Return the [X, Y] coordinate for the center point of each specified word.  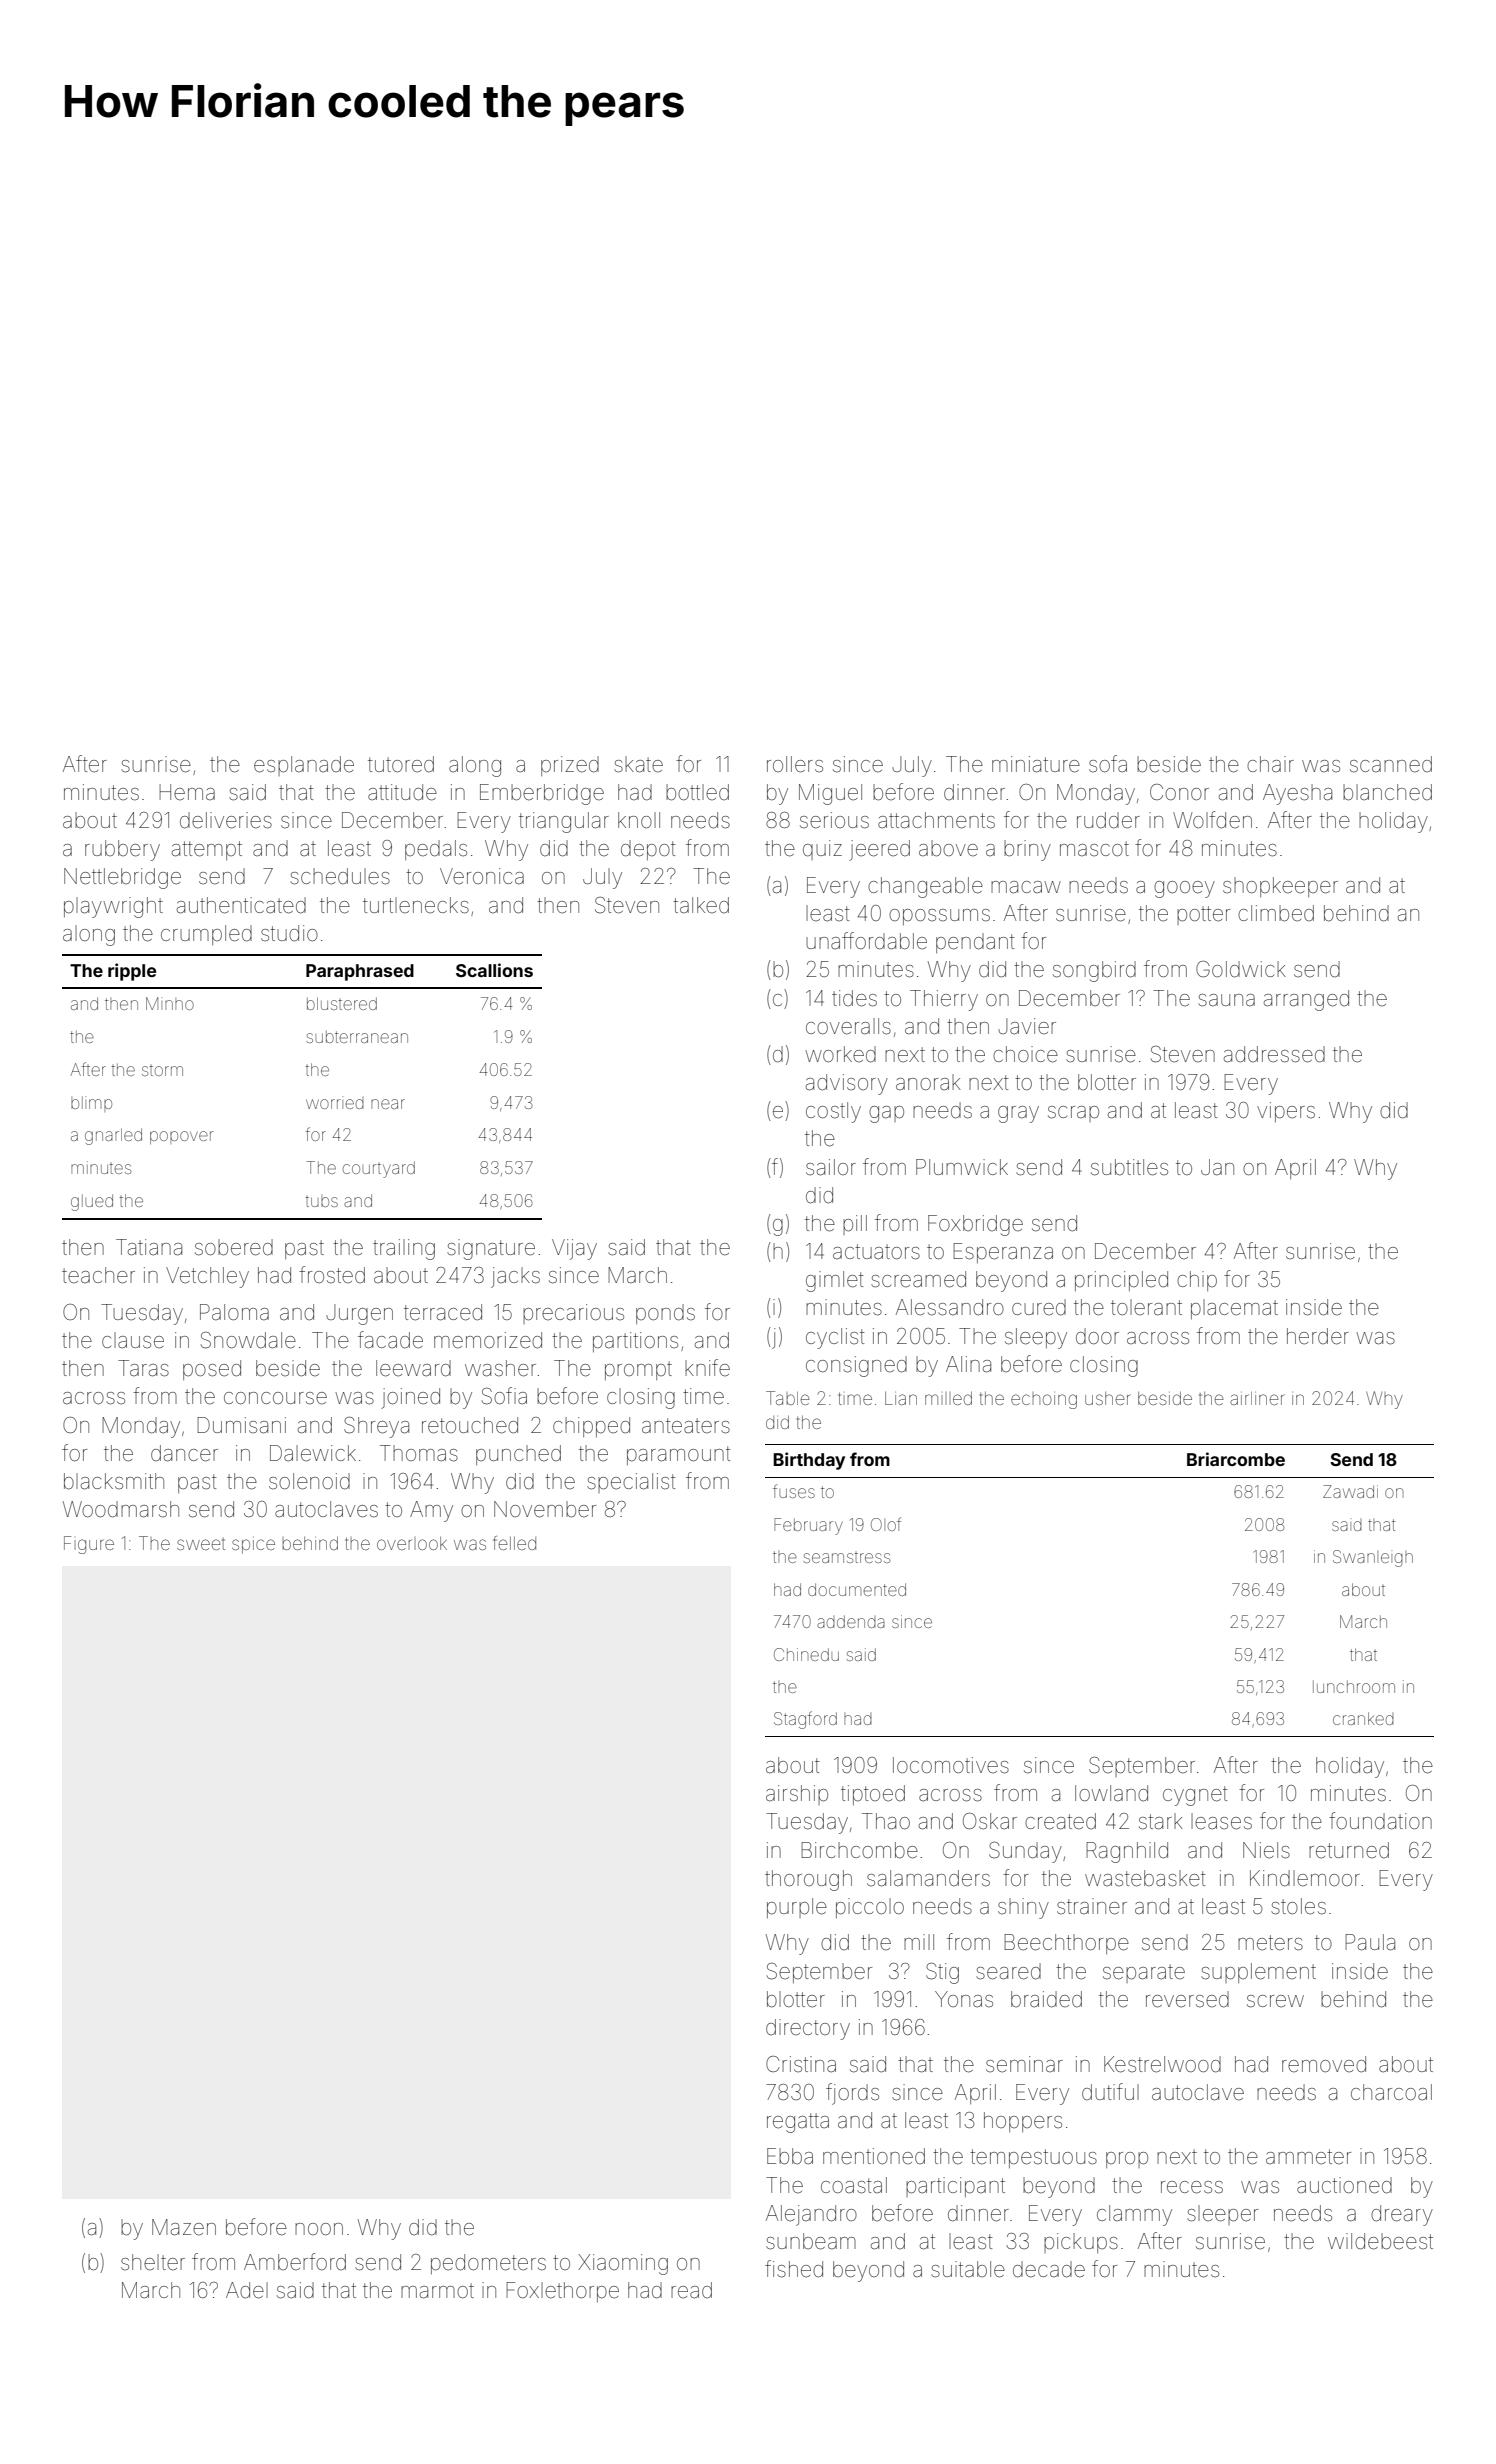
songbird [1094, 971]
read [691, 2290]
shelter [153, 2262]
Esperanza [1003, 1253]
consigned [856, 1366]
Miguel [830, 794]
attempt [207, 850]
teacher [98, 1275]
